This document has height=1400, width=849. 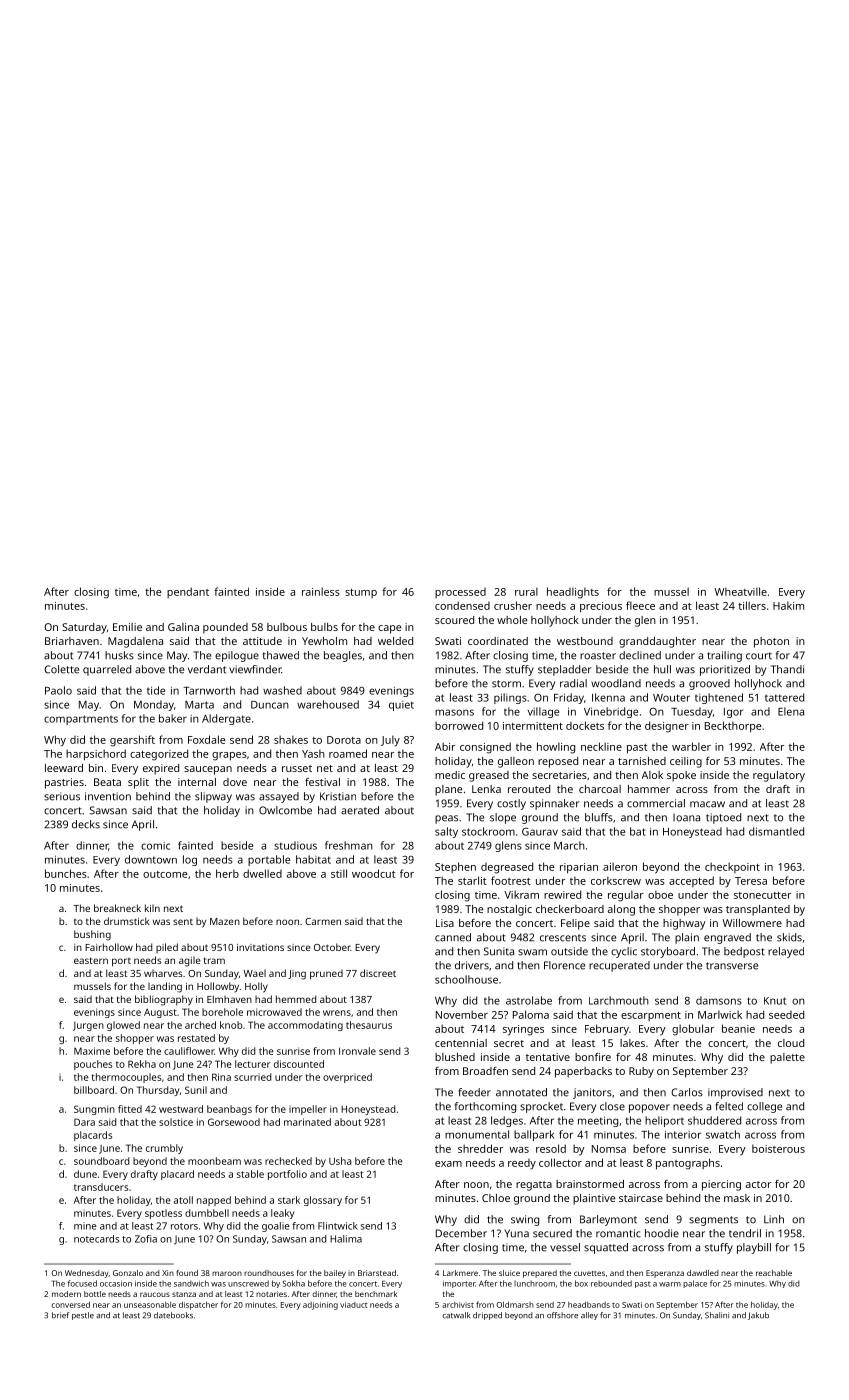 What do you see at coordinates (450, 775) in the document?
I see `medic` at bounding box center [450, 775].
